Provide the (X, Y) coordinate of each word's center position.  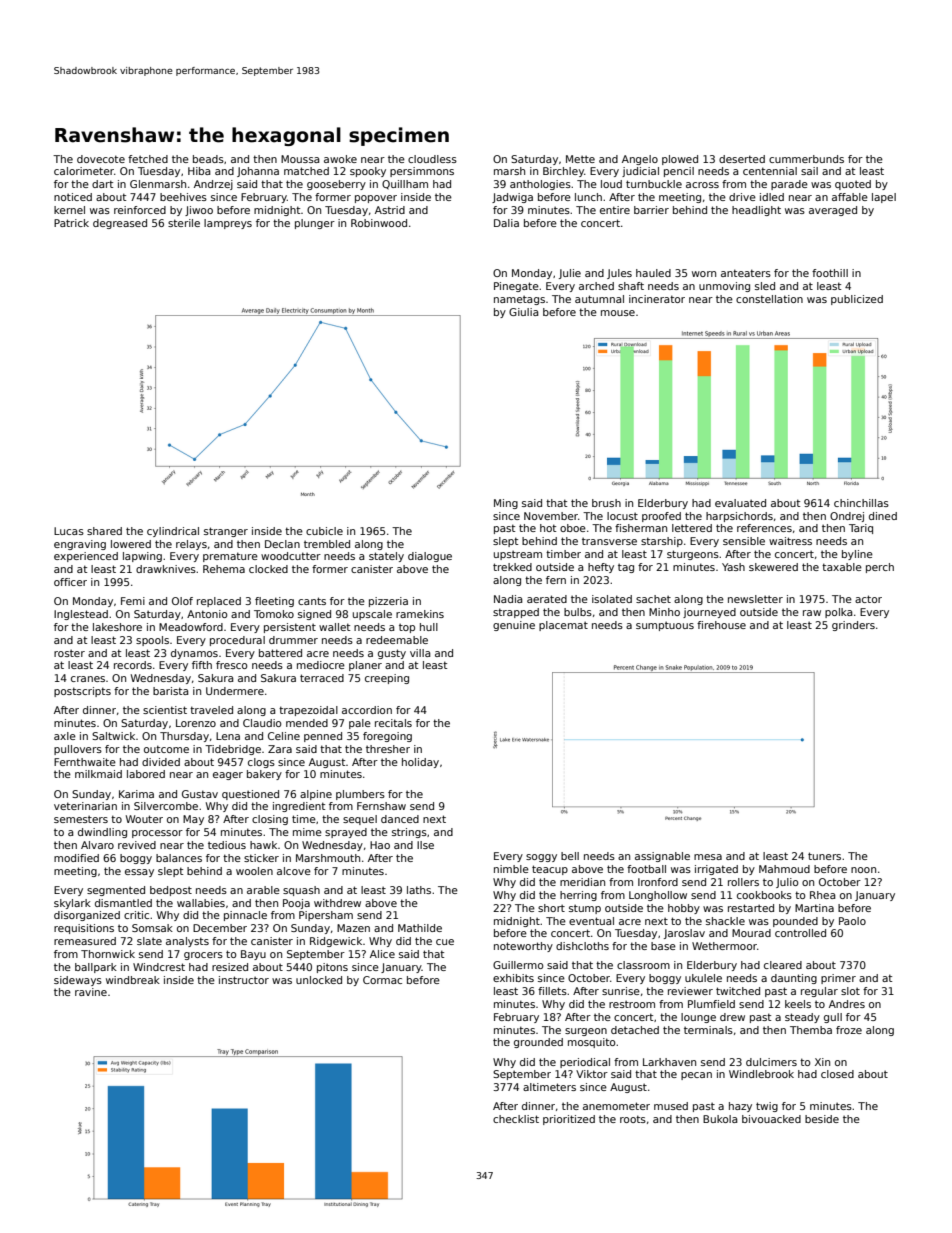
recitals (393, 723)
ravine (91, 992)
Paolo (852, 921)
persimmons (422, 172)
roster (69, 653)
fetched (148, 159)
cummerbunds (806, 159)
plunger (315, 224)
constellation (769, 299)
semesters (81, 819)
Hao (380, 845)
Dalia (506, 223)
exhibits (513, 978)
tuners (824, 856)
